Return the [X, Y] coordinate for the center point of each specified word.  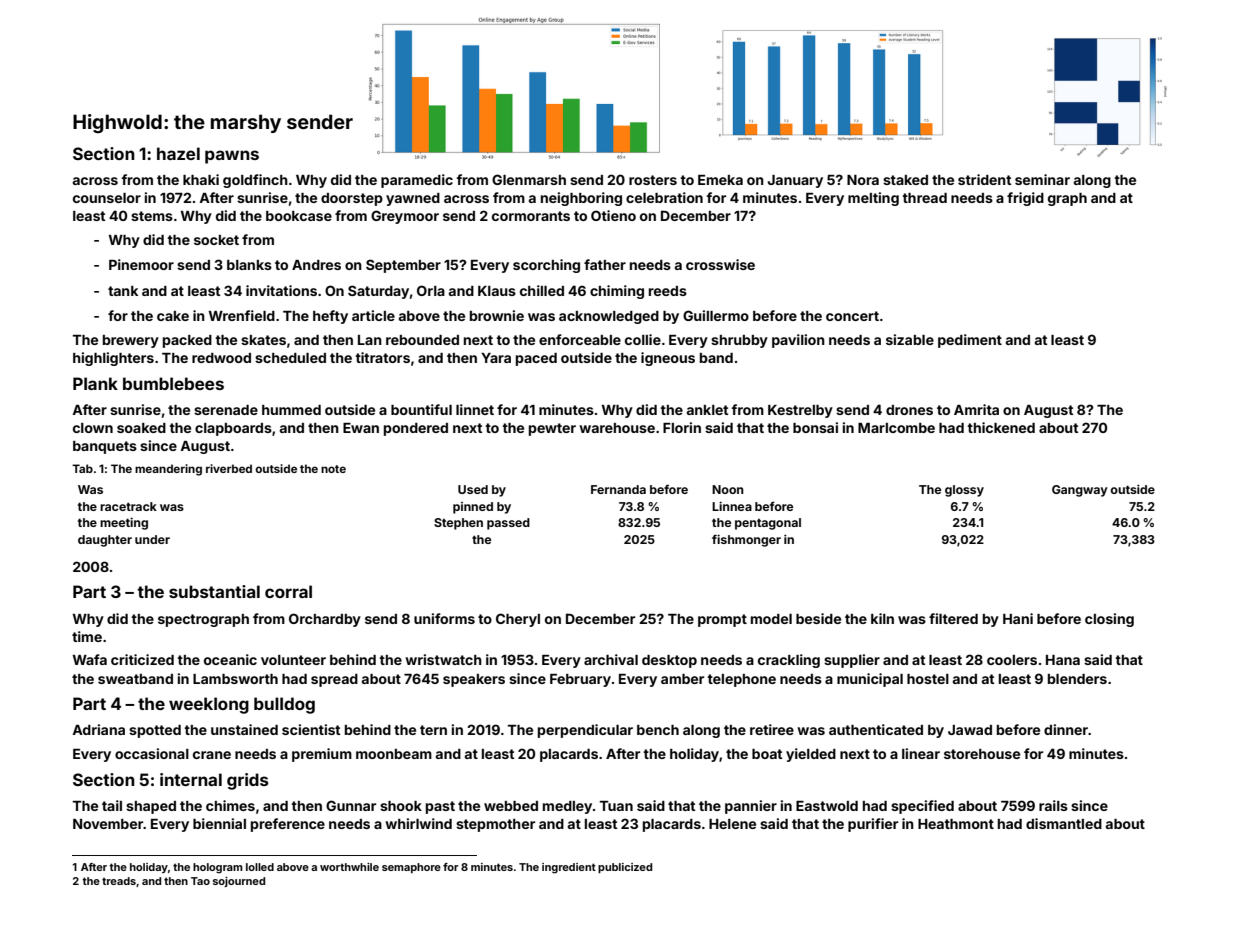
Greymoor [405, 217]
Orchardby [325, 620]
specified [922, 807]
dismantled [1064, 823]
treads [119, 881]
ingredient [569, 868]
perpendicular [585, 731]
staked [905, 180]
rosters [653, 180]
